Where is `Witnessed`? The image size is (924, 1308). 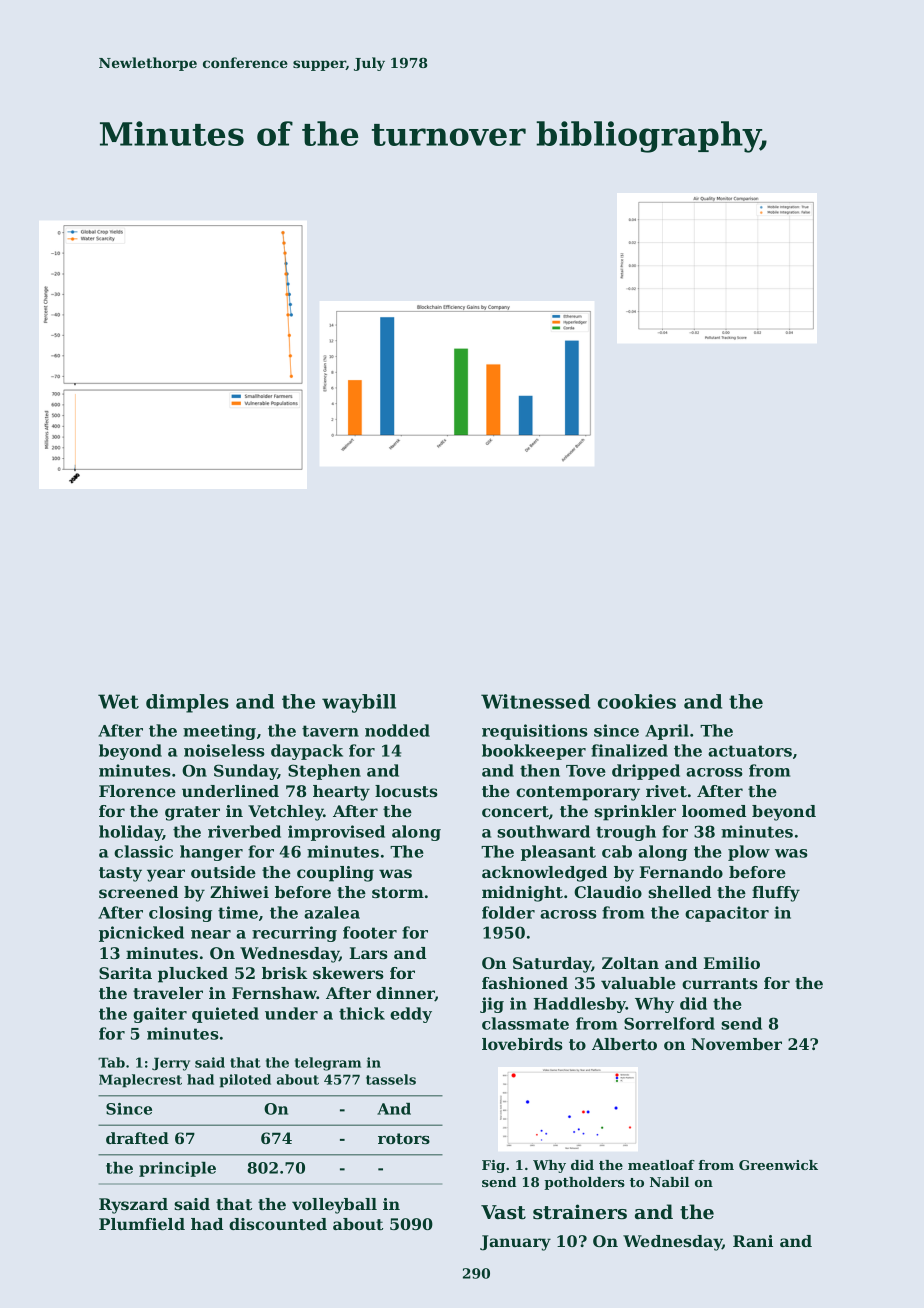 Witnessed is located at coordinates (535, 701).
